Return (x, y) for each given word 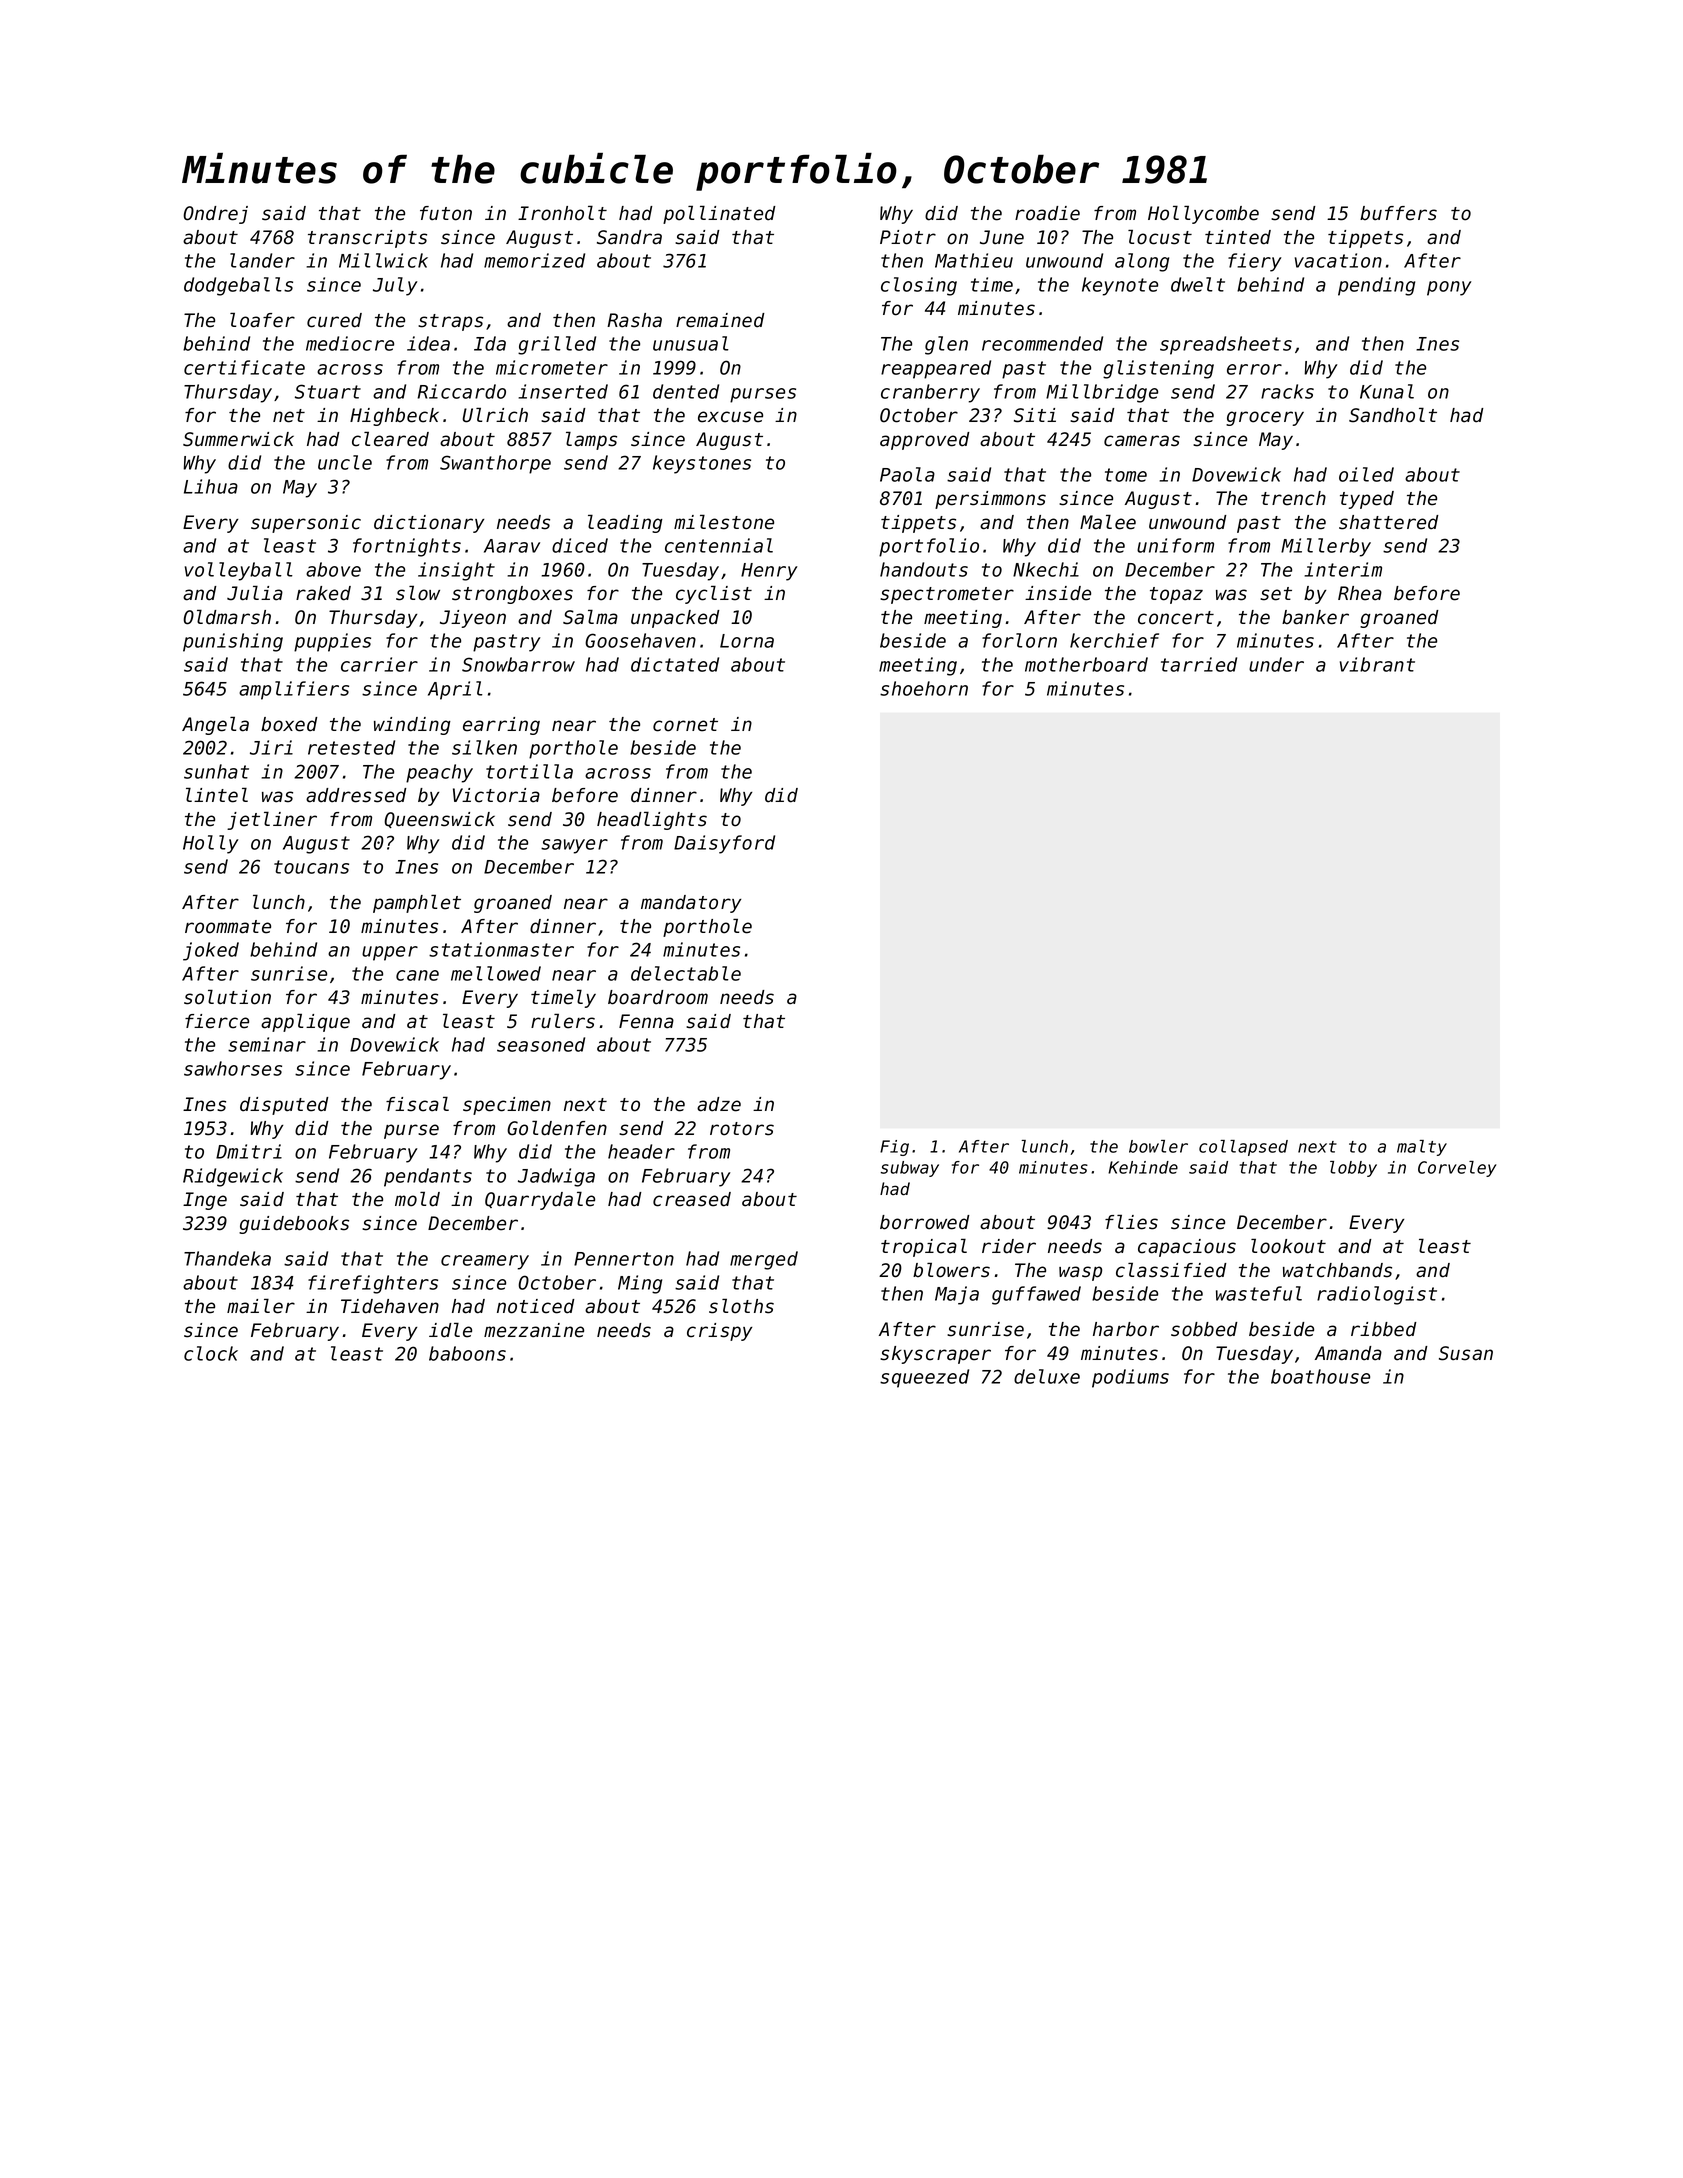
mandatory (691, 904)
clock (211, 1353)
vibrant (1377, 664)
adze (719, 1104)
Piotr (908, 237)
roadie (1047, 213)
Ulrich (495, 415)
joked (211, 951)
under (1276, 664)
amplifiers (294, 690)
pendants (428, 1177)
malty (1422, 1148)
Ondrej (215, 215)
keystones (702, 464)
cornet (685, 725)
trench (1293, 498)
